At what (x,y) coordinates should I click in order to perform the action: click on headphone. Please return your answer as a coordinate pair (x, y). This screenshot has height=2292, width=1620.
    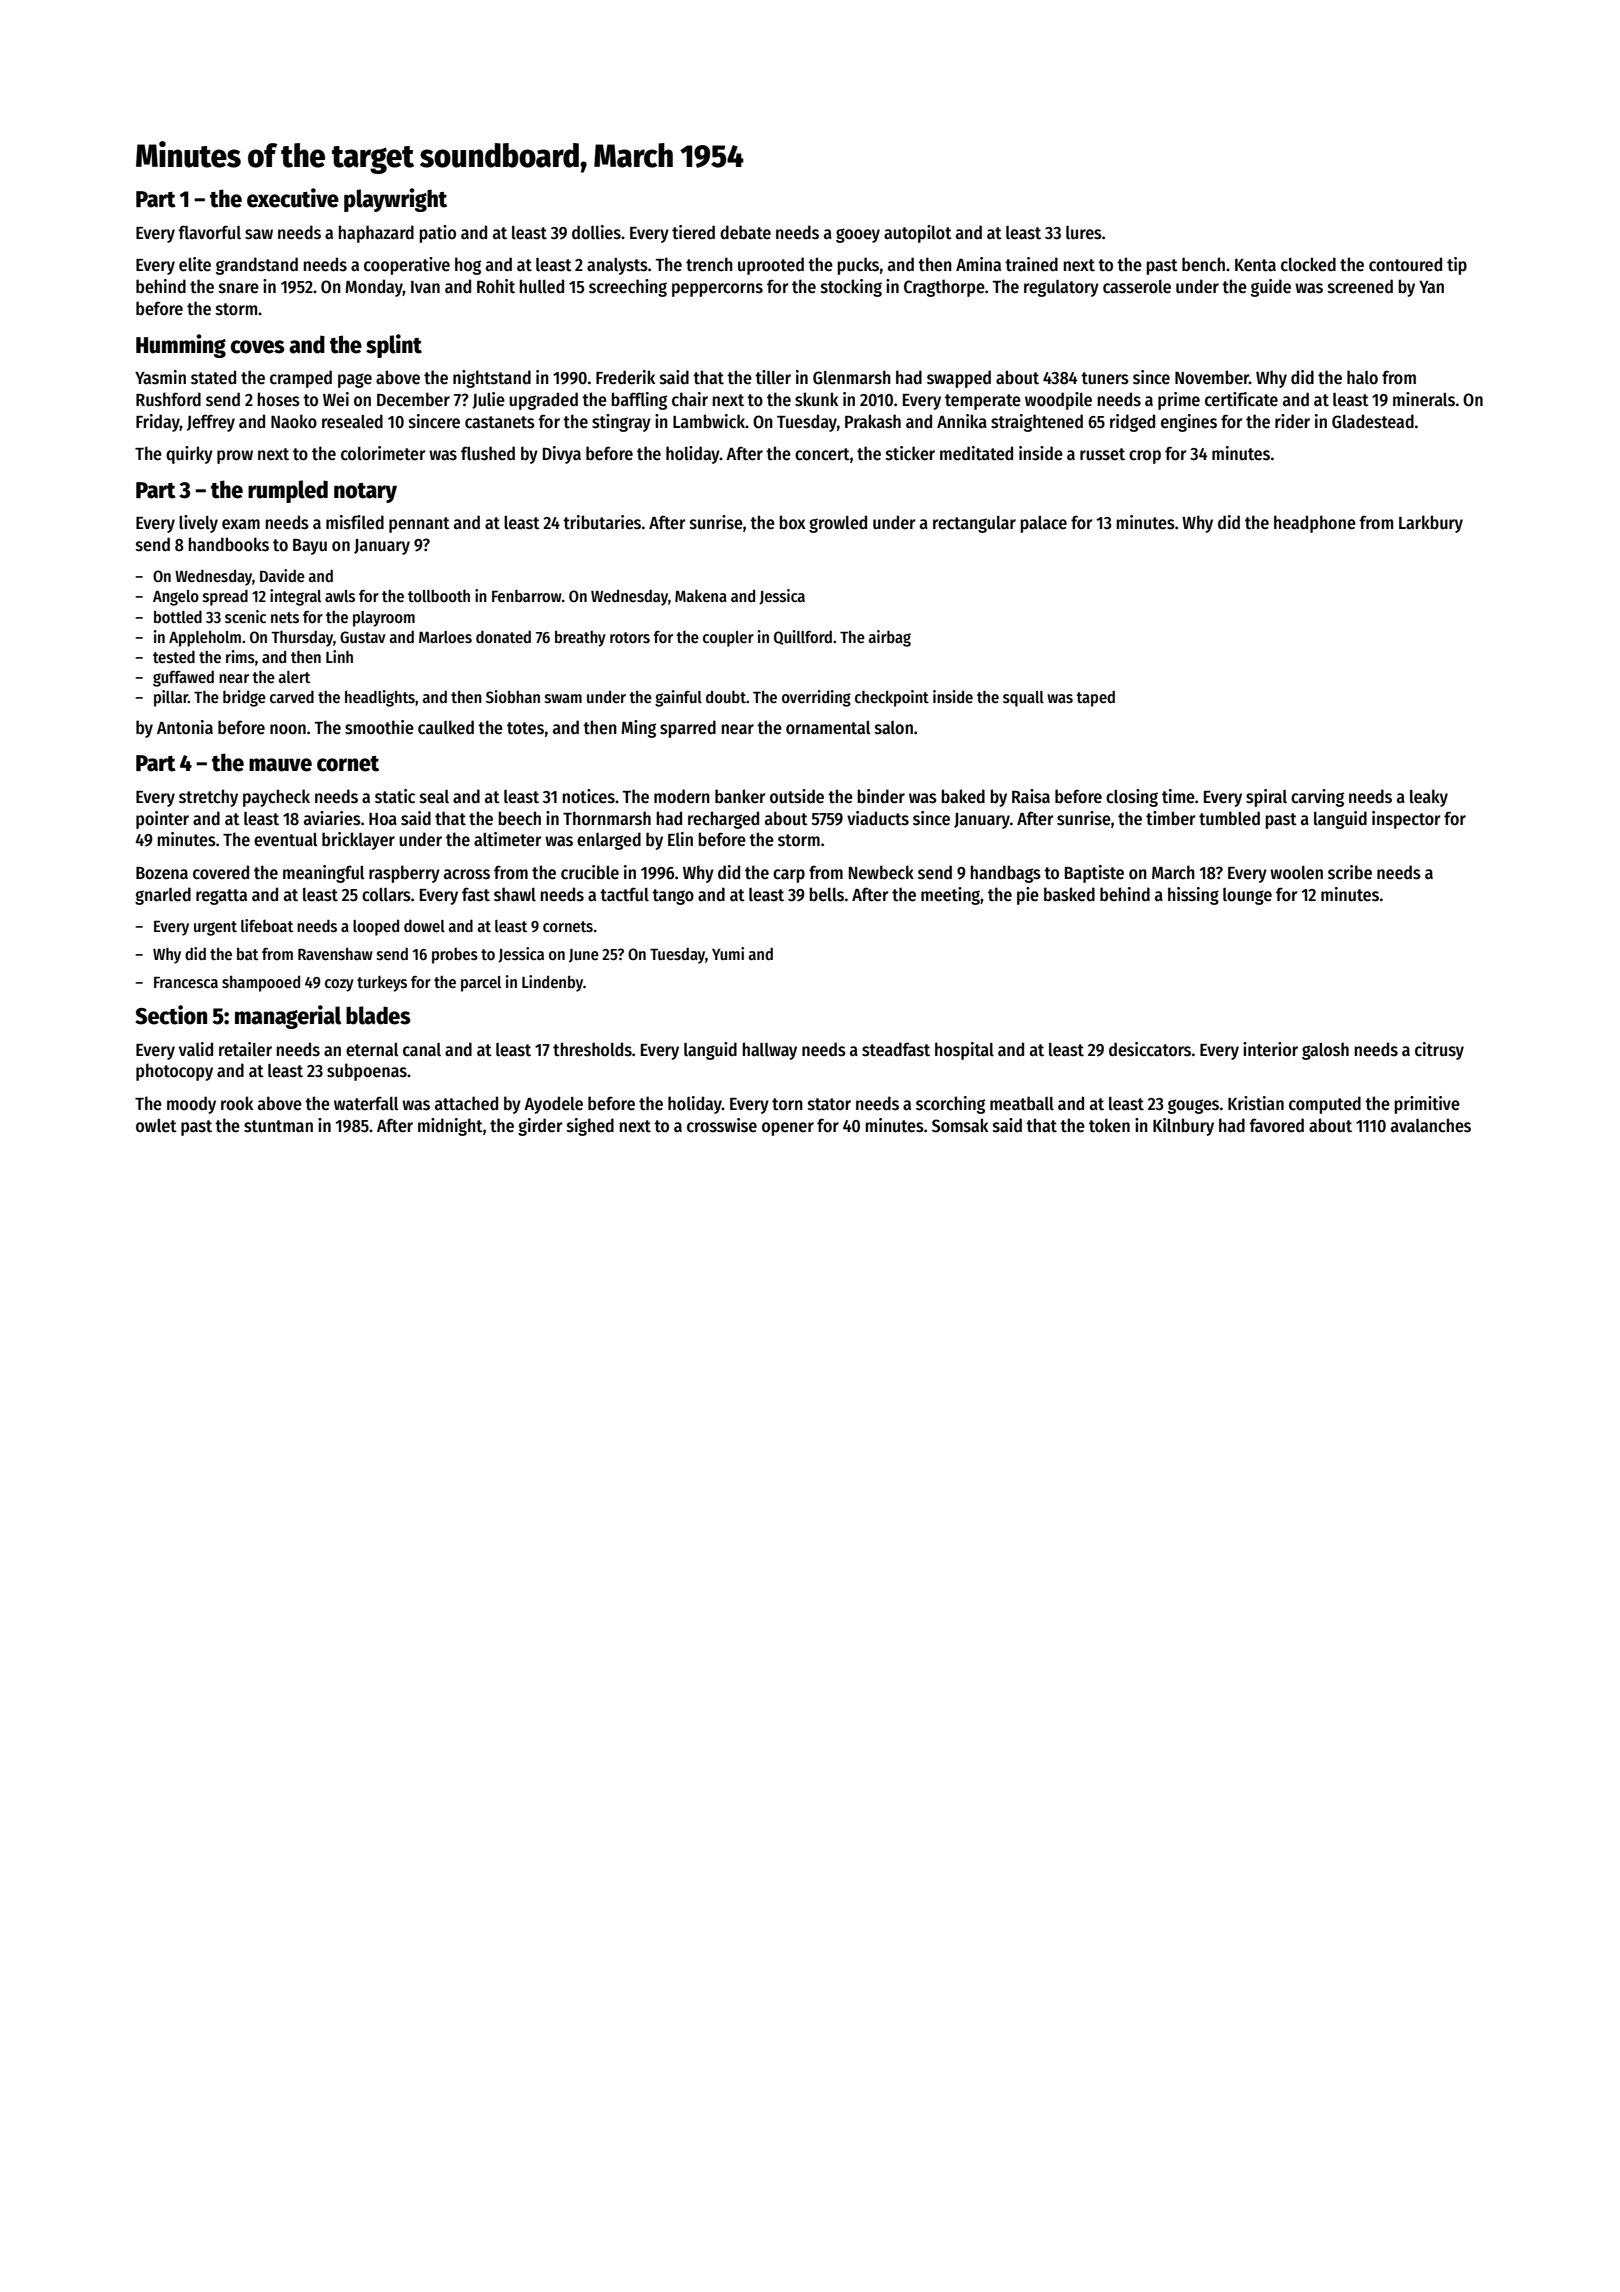
    Looking at the image, I should click on (1315, 524).
